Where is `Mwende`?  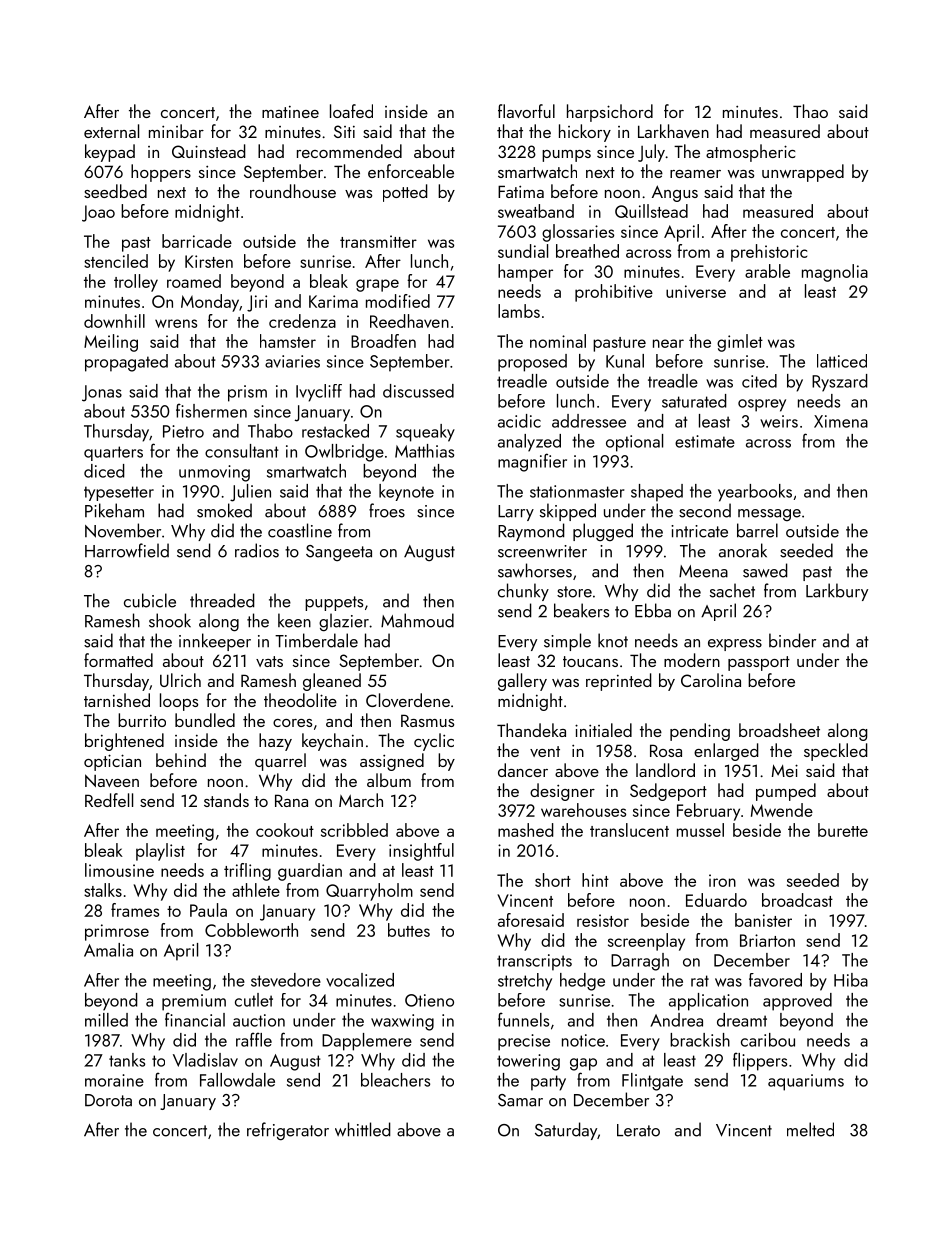 Mwende is located at coordinates (782, 810).
